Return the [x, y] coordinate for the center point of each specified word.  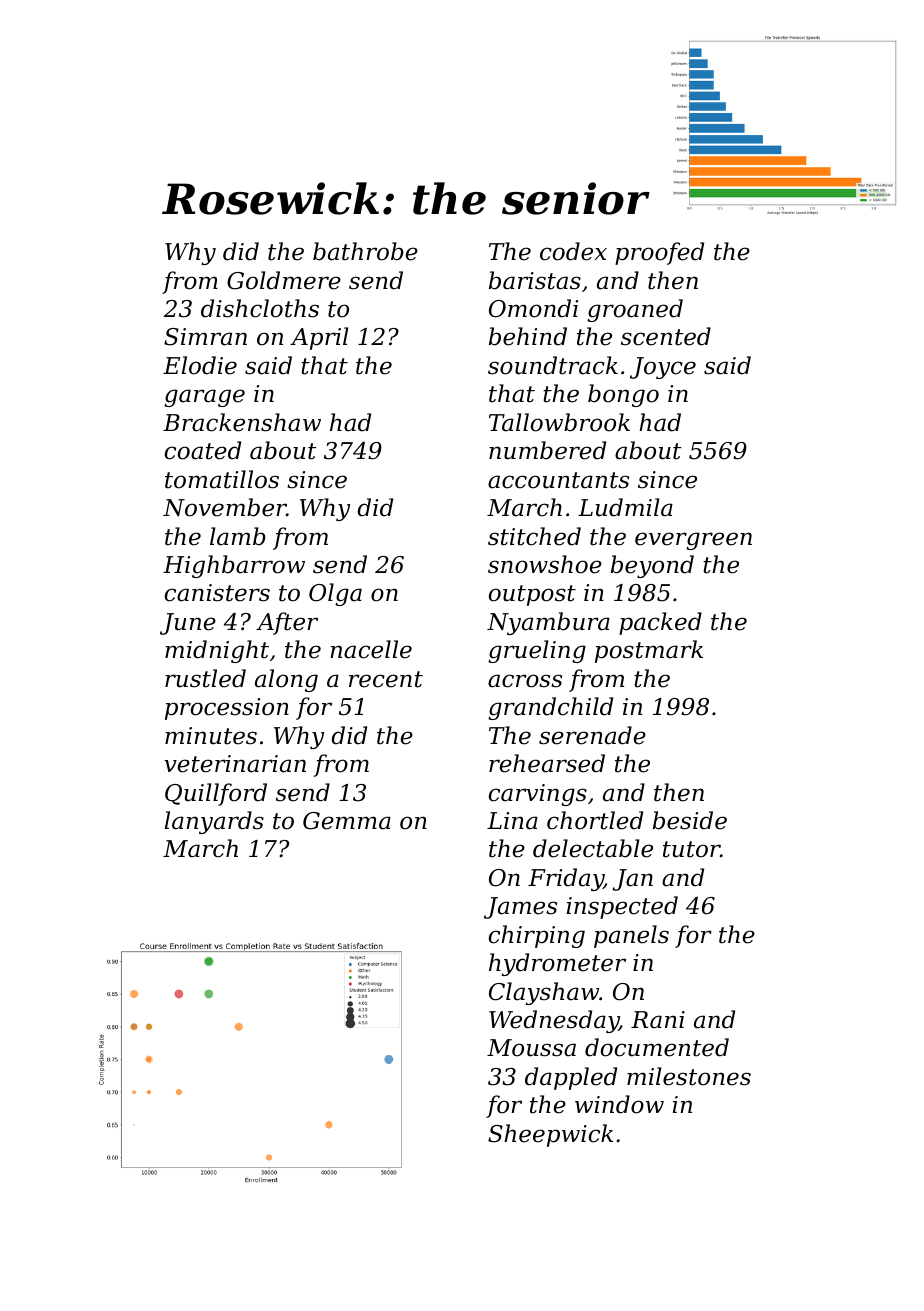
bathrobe [365, 251]
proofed [659, 253]
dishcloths [260, 308]
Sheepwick [550, 1135]
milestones [689, 1076]
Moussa [531, 1048]
